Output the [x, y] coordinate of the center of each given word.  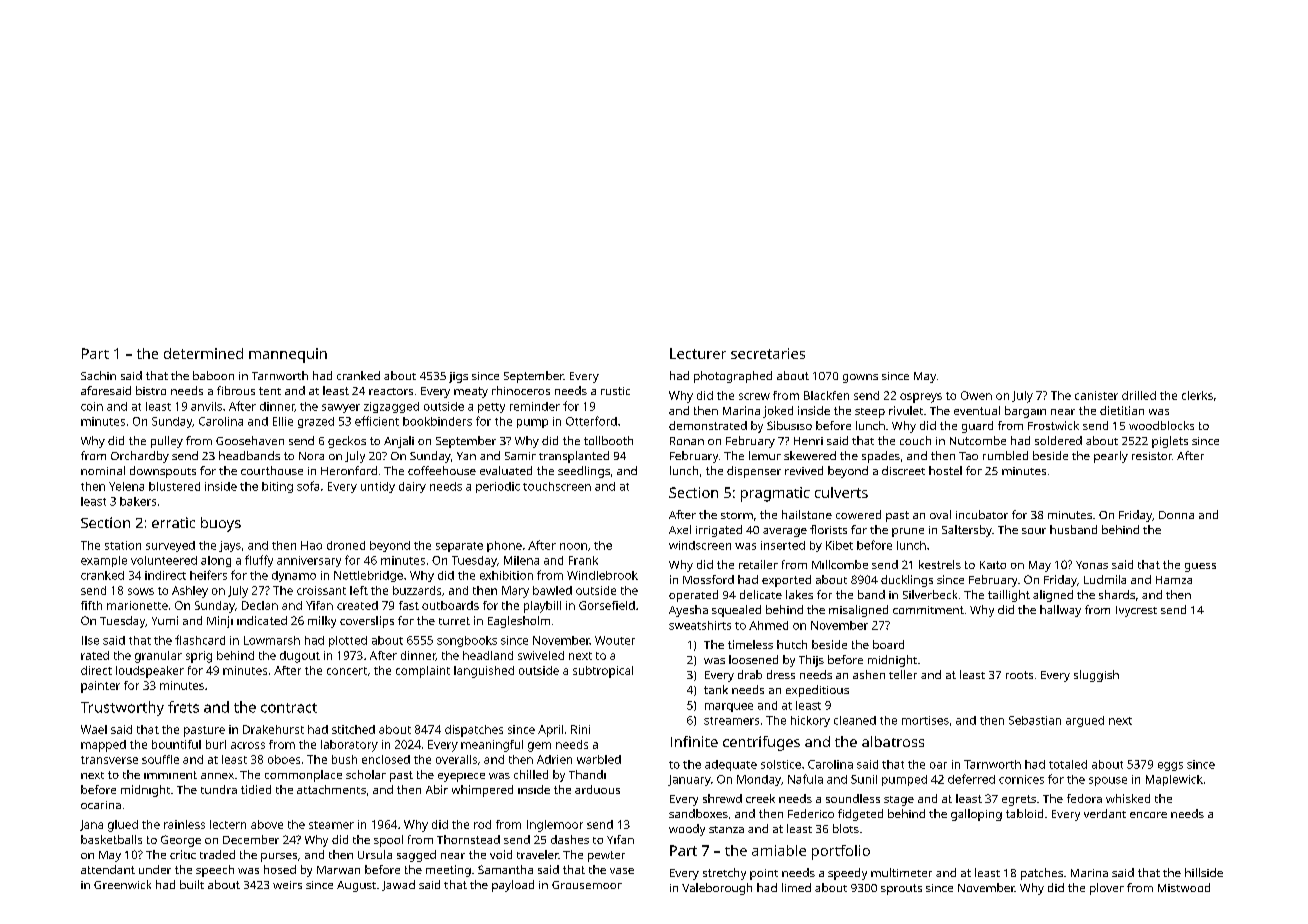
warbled [599, 759]
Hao [311, 545]
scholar [366, 774]
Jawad [398, 885]
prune [908, 532]
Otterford [591, 421]
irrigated [719, 531]
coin [92, 406]
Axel [680, 529]
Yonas [1092, 565]
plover [1107, 889]
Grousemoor [587, 885]
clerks [1197, 395]
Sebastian [1035, 720]
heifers [208, 575]
